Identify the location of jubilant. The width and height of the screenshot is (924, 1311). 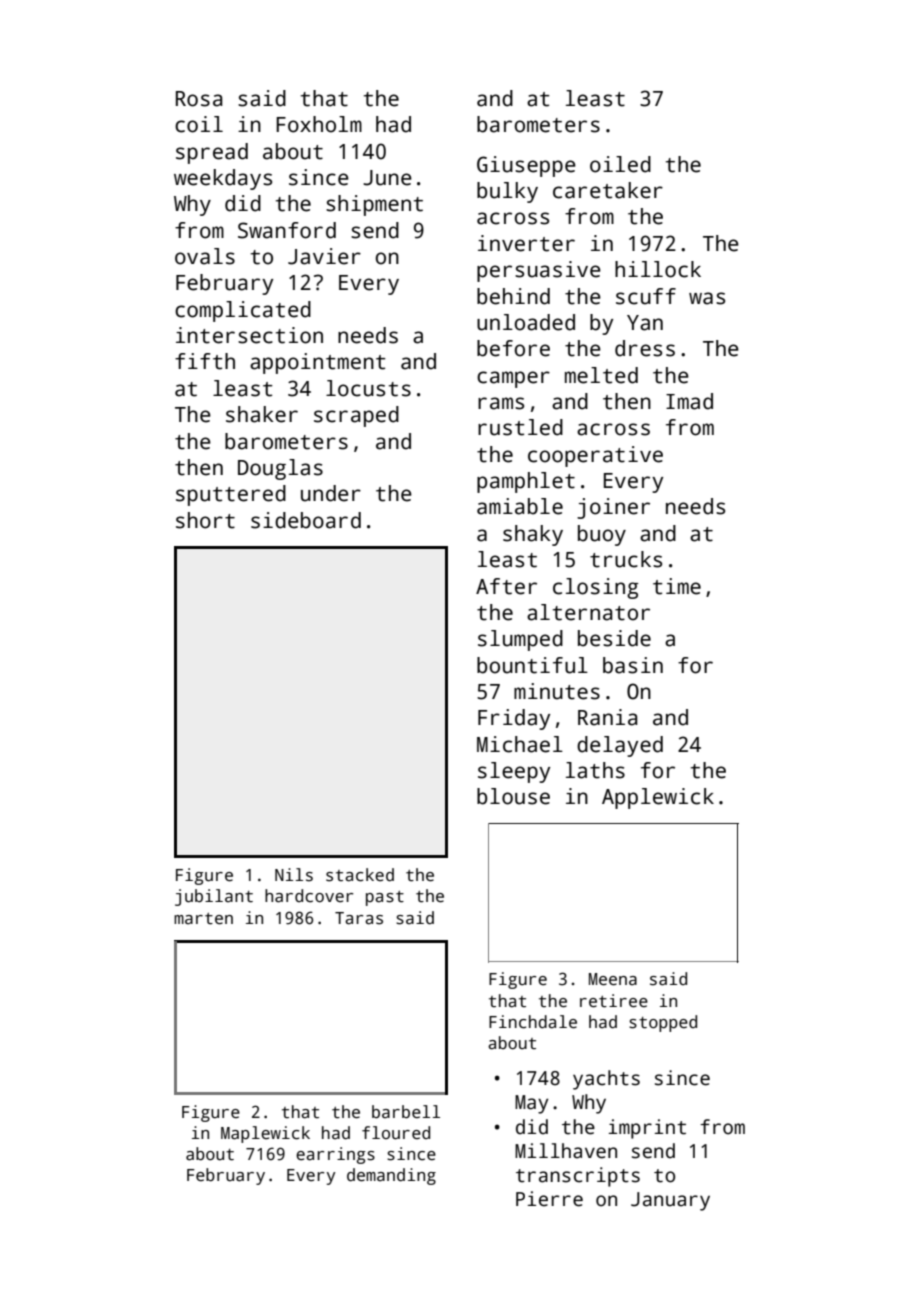
(214, 897).
